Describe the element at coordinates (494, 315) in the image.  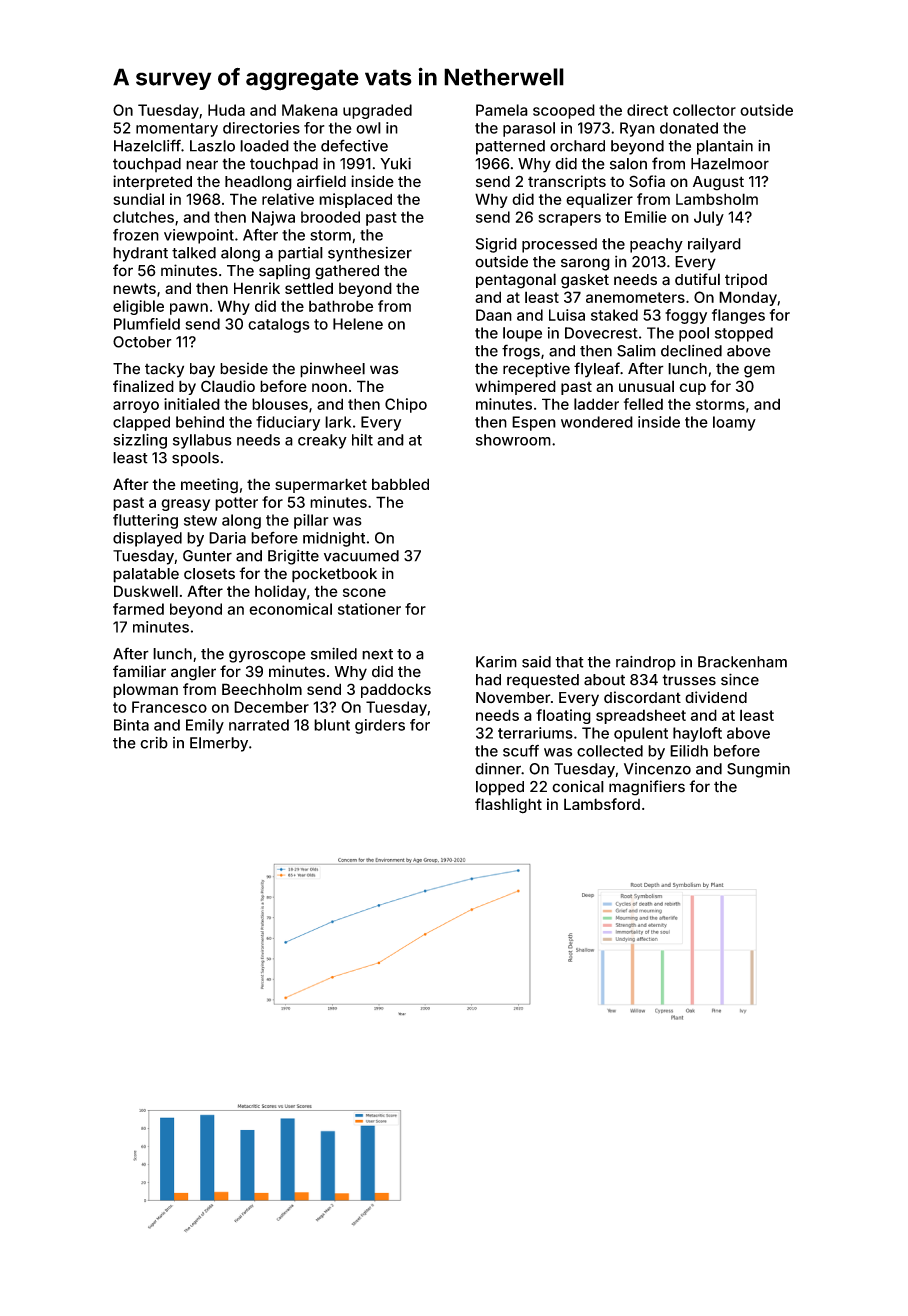
I see `Daan` at that location.
